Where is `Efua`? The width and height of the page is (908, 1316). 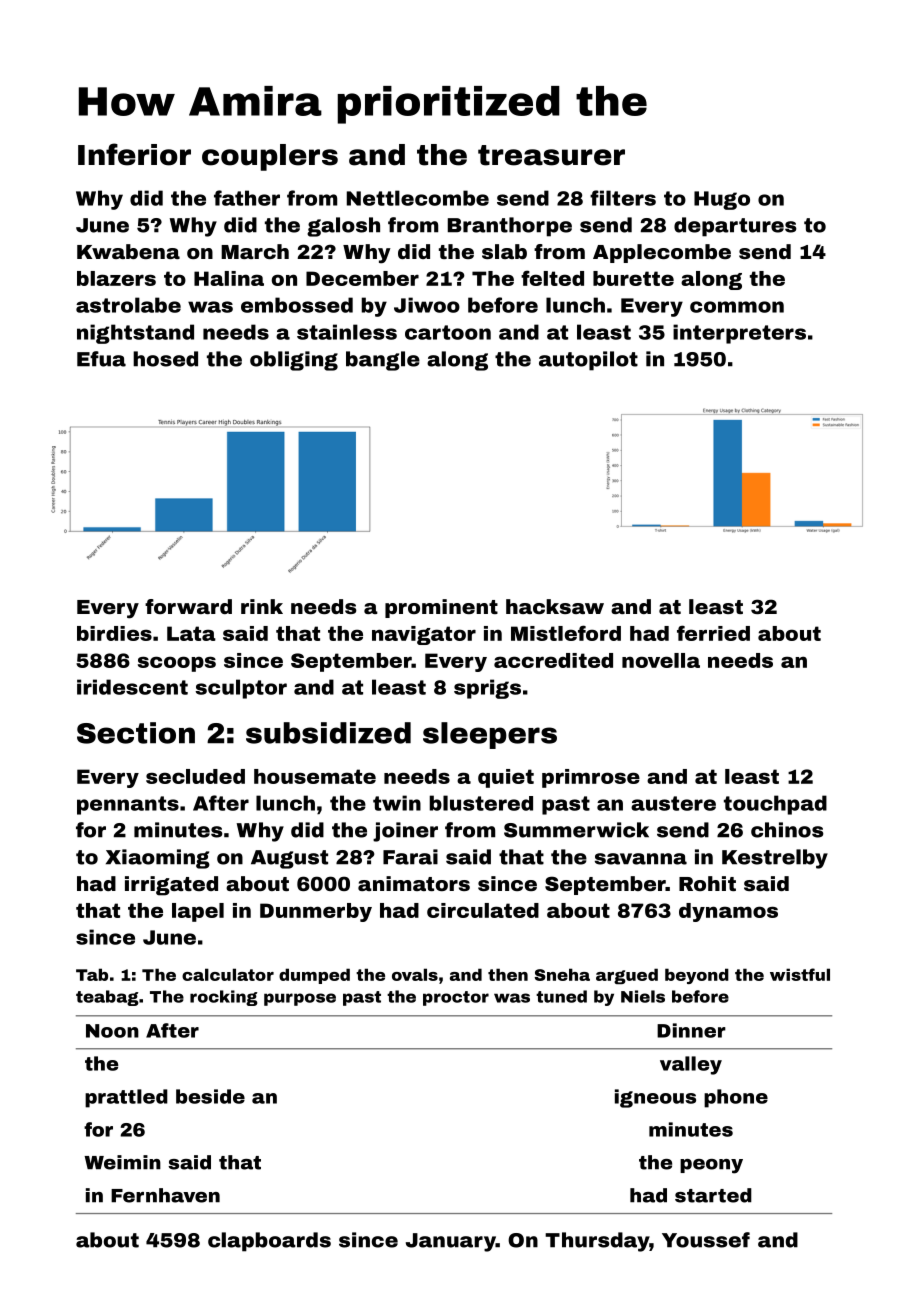
Efua is located at coordinates (101, 359).
